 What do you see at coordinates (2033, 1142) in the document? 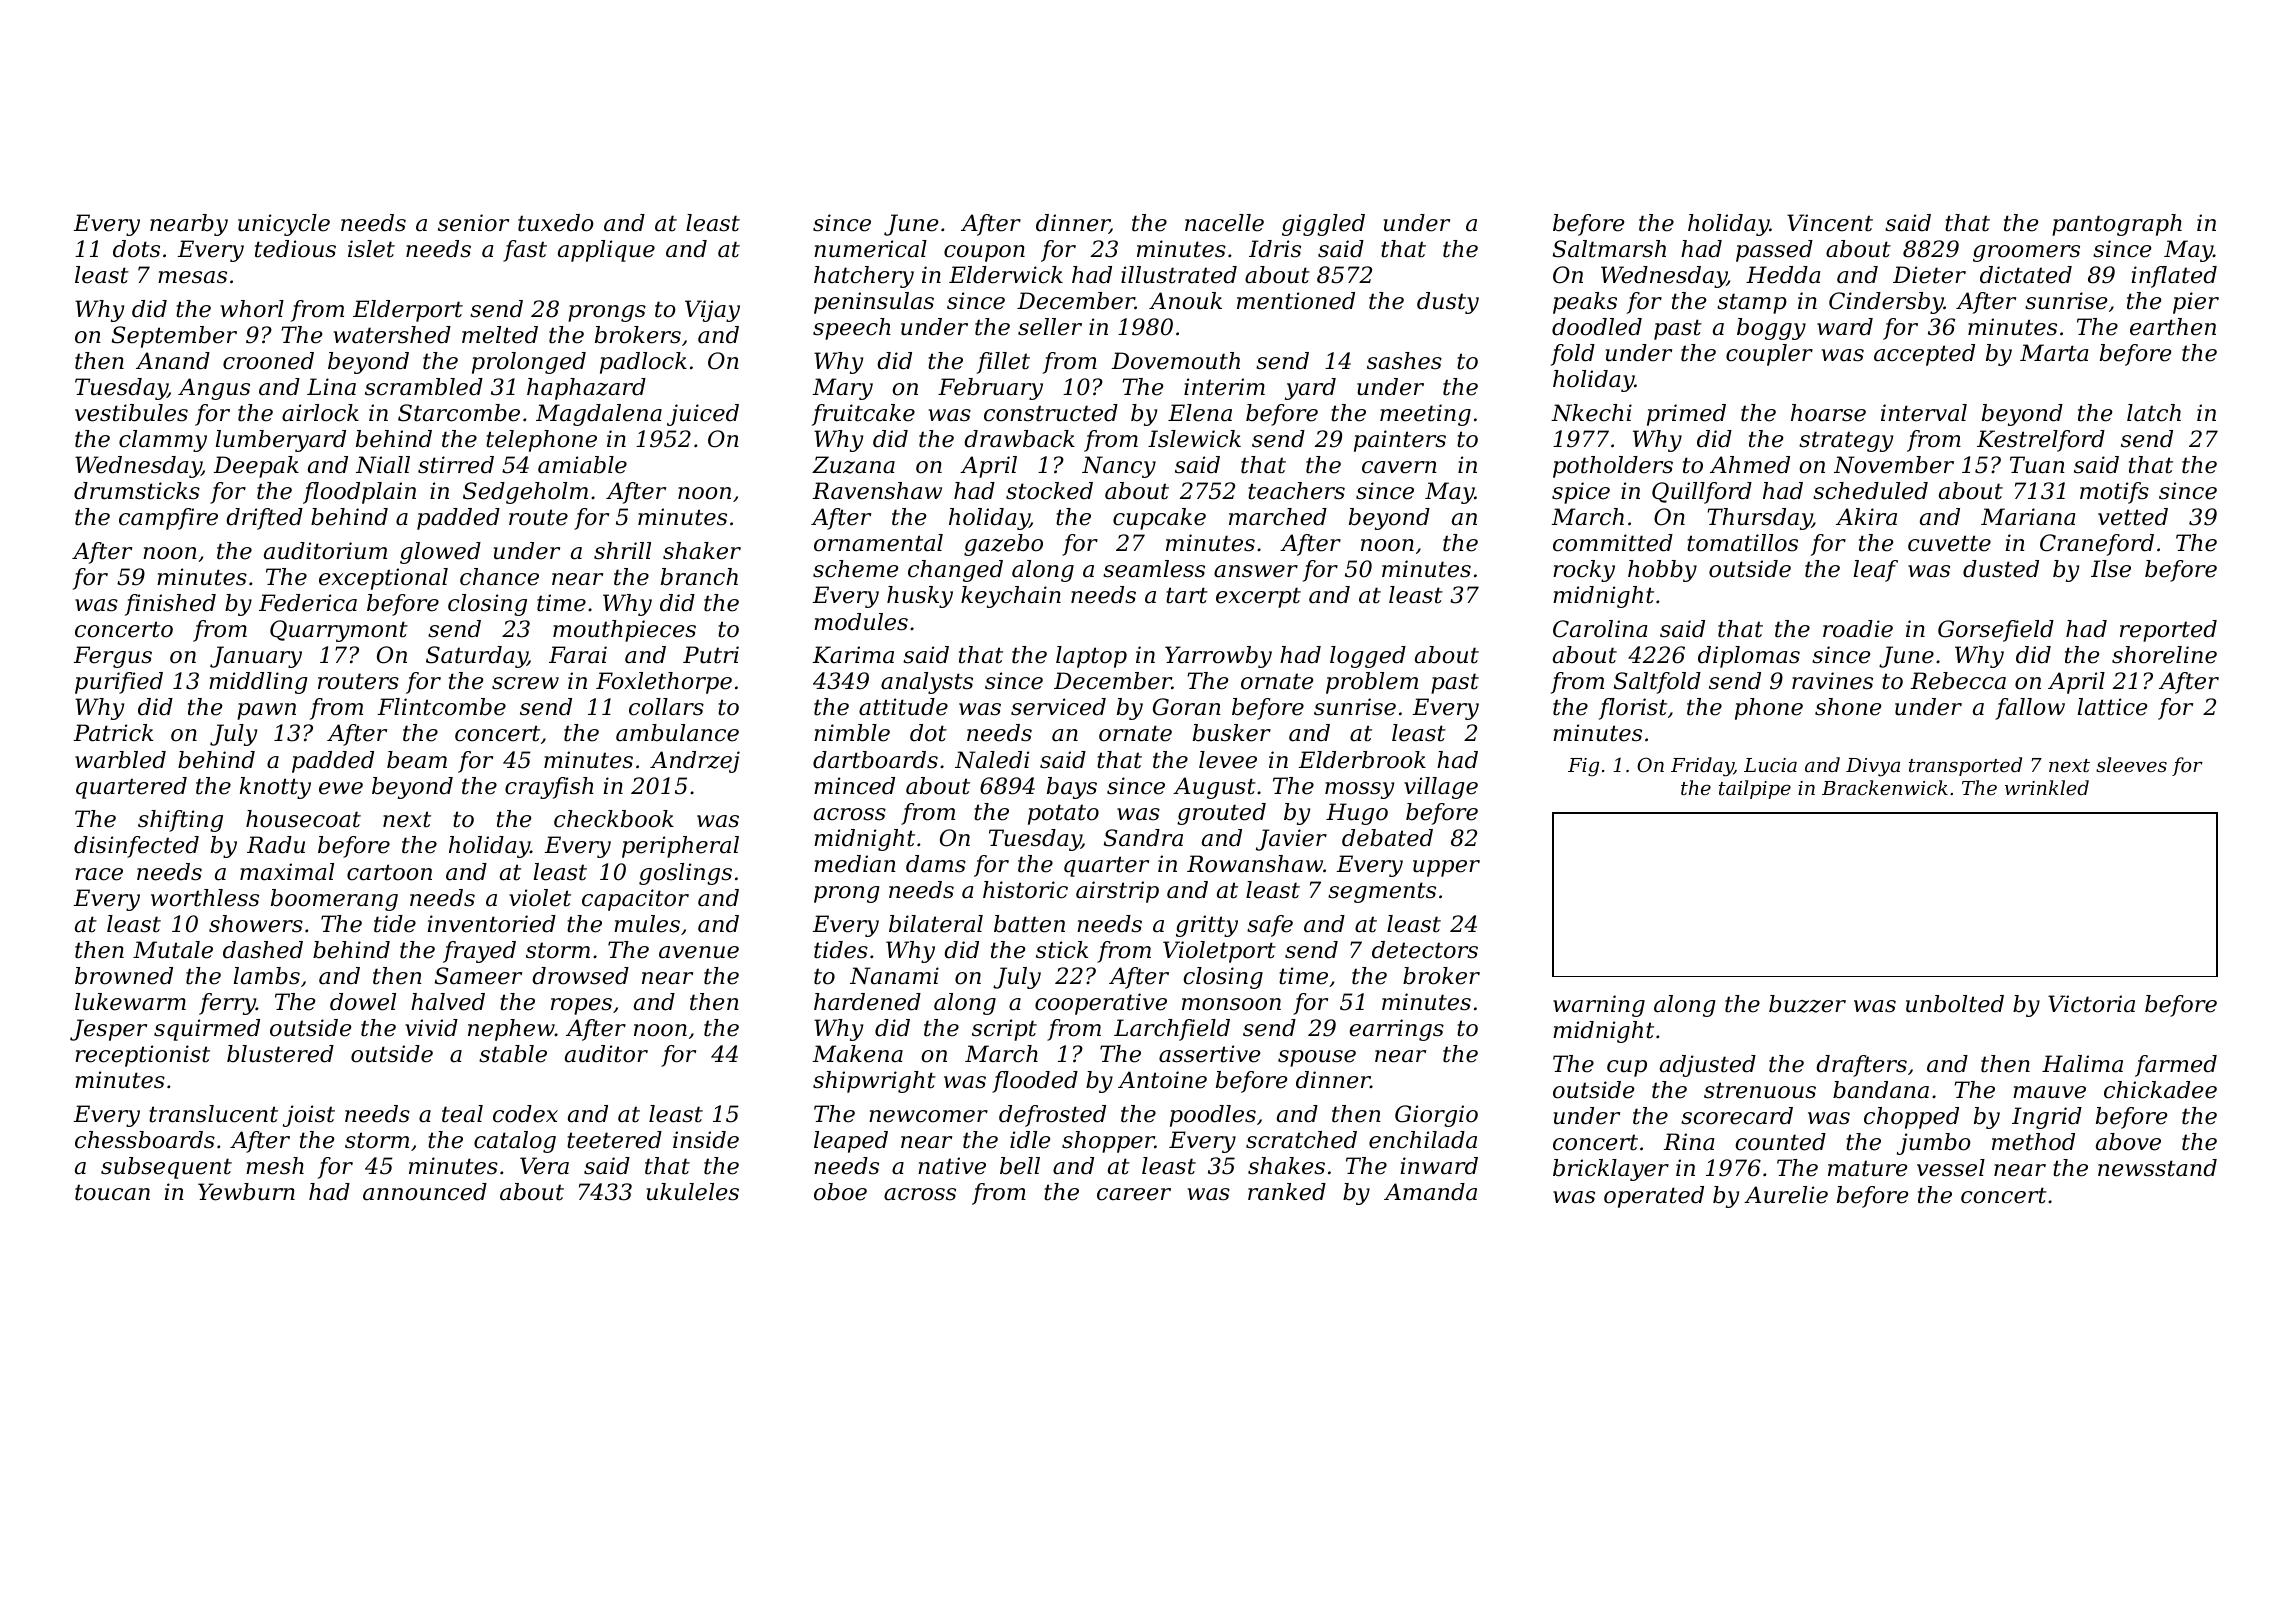
I see `method` at bounding box center [2033, 1142].
